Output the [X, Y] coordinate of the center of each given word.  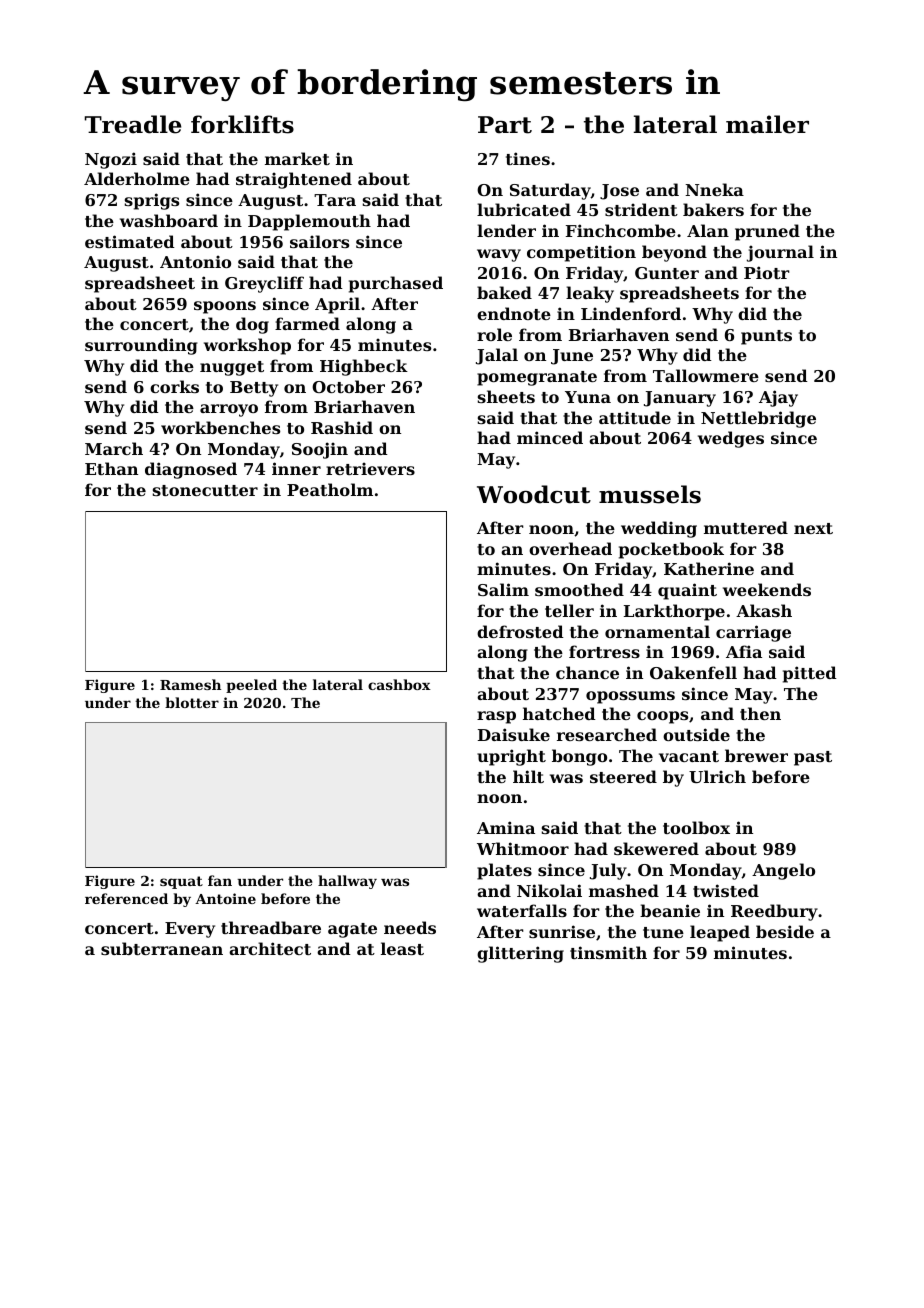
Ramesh [190, 684]
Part [505, 125]
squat [181, 882]
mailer [767, 124]
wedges [731, 439]
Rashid [342, 427]
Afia [744, 651]
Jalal [497, 356]
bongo [579, 757]
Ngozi [111, 160]
